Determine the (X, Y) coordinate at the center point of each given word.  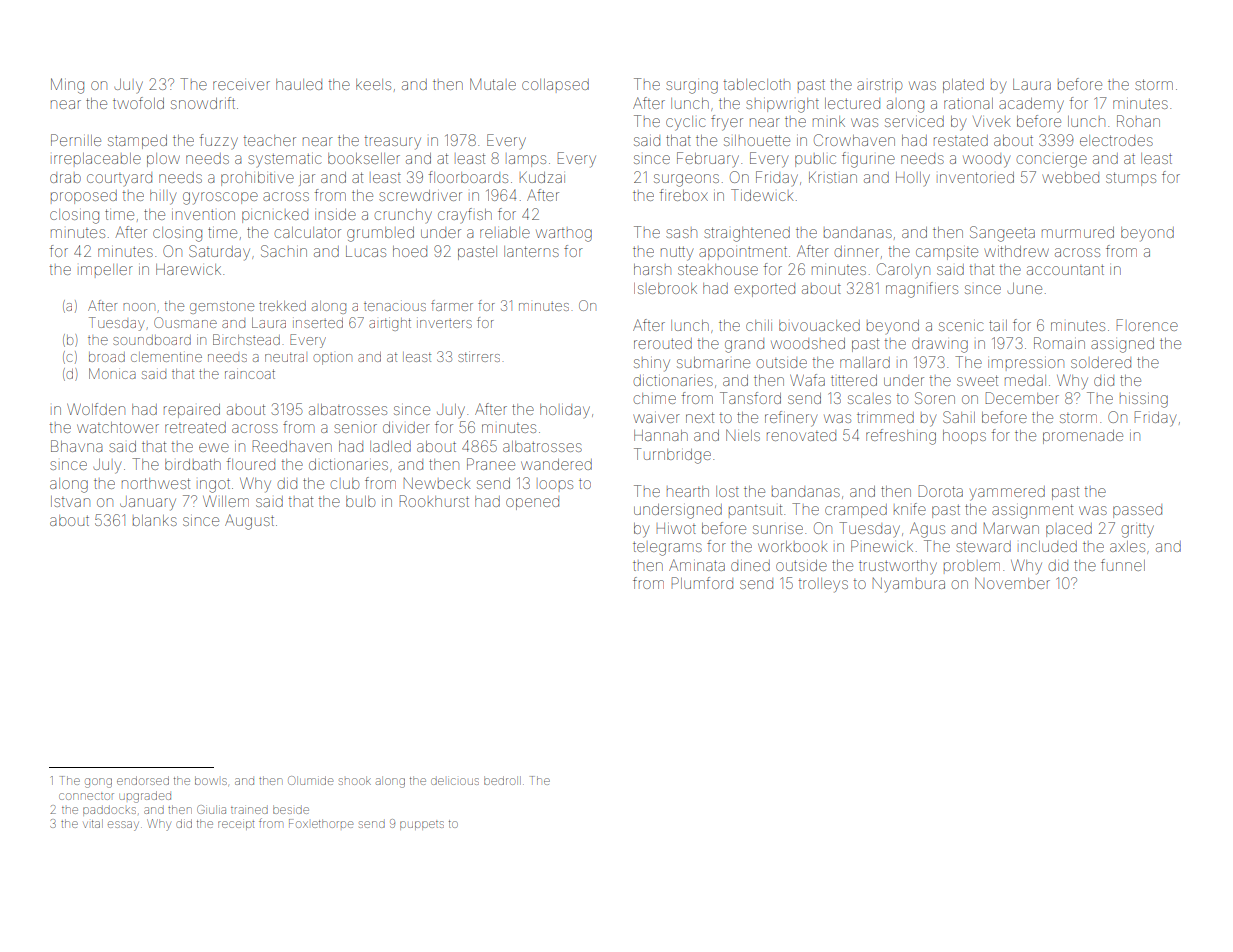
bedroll (502, 780)
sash (681, 233)
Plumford (702, 583)
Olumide (310, 780)
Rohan (1138, 121)
